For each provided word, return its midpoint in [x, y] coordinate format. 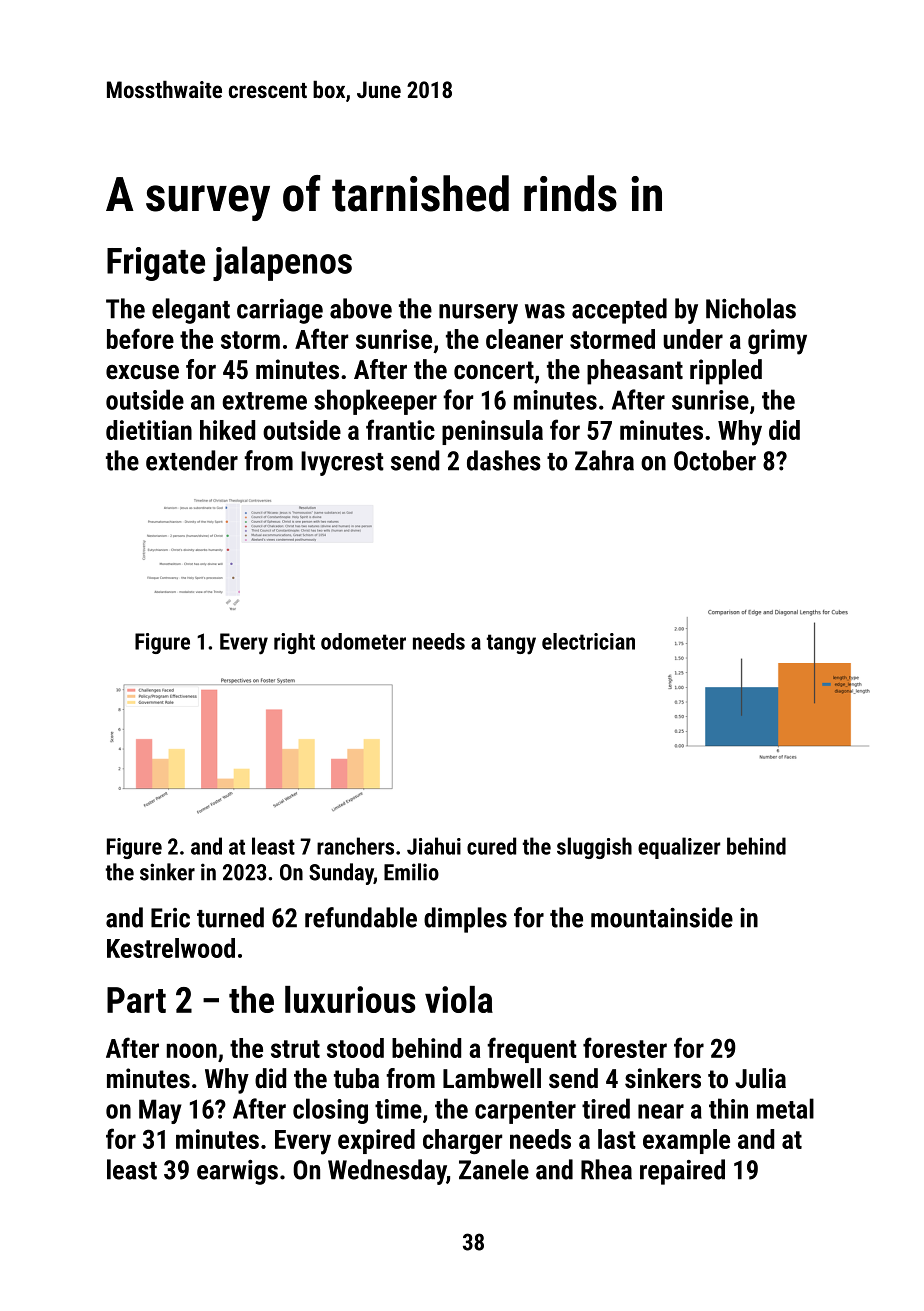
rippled [726, 372]
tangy [511, 644]
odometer [363, 641]
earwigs [237, 1172]
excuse [142, 372]
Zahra [604, 460]
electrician [588, 641]
